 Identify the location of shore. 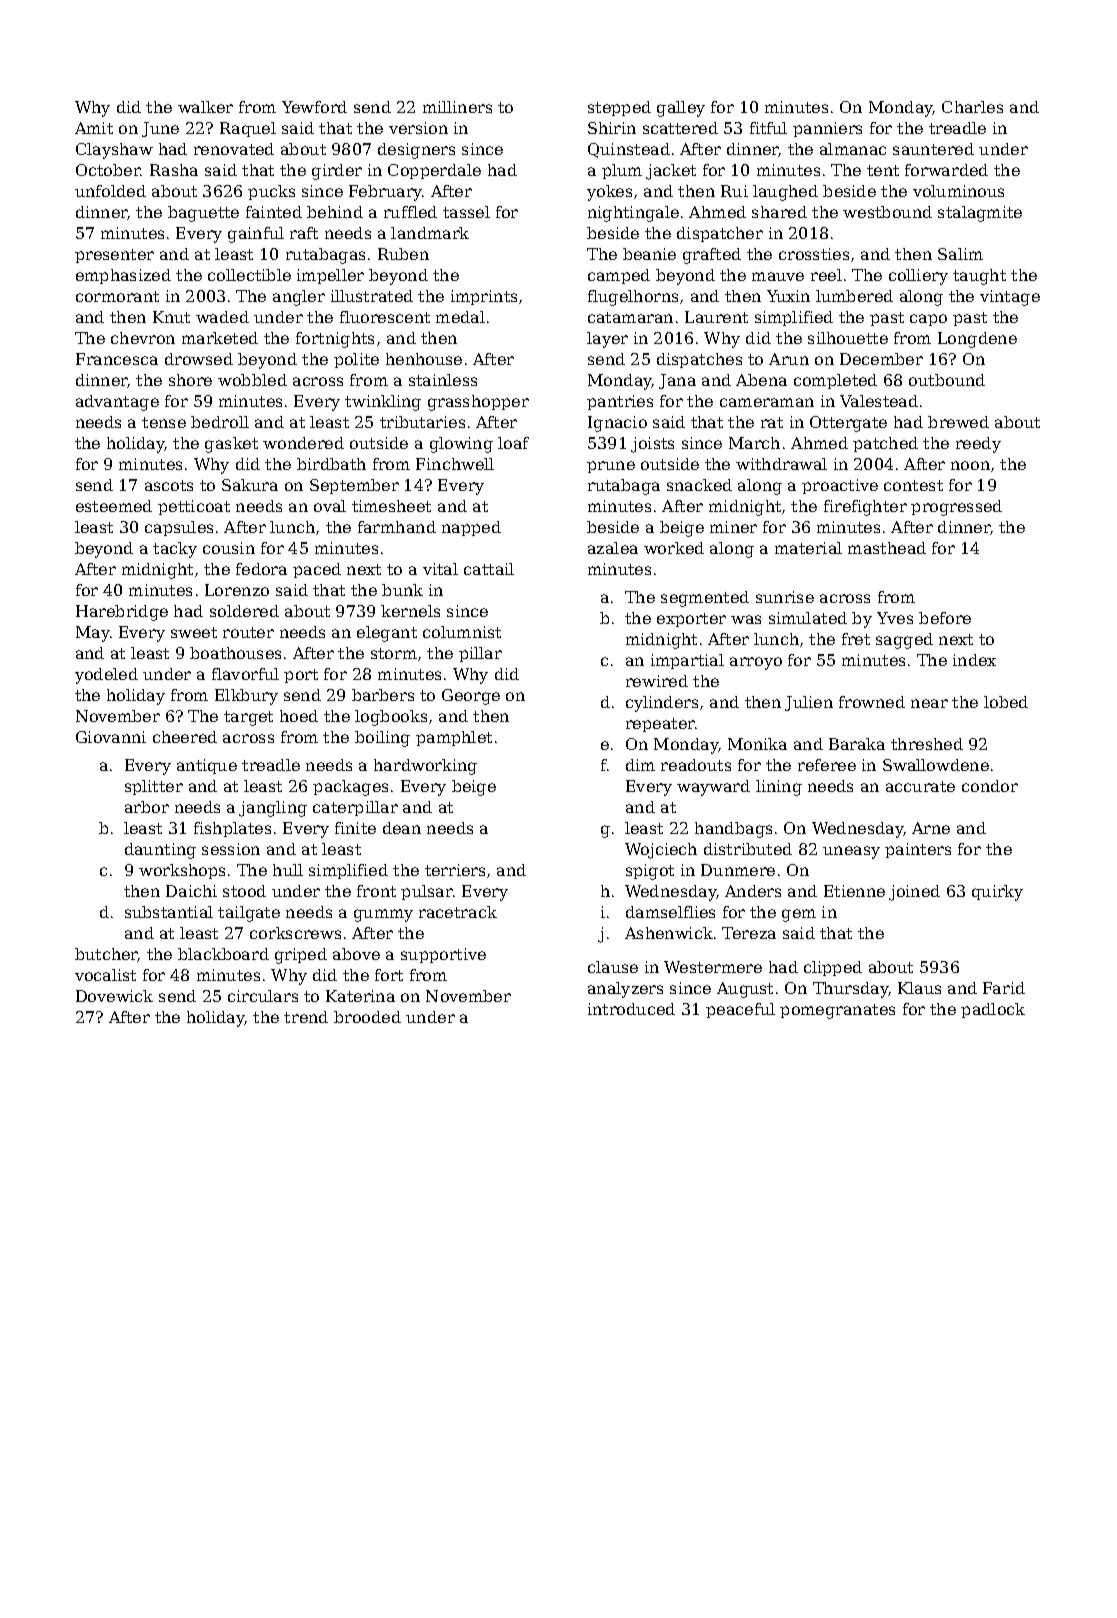
(190, 380).
